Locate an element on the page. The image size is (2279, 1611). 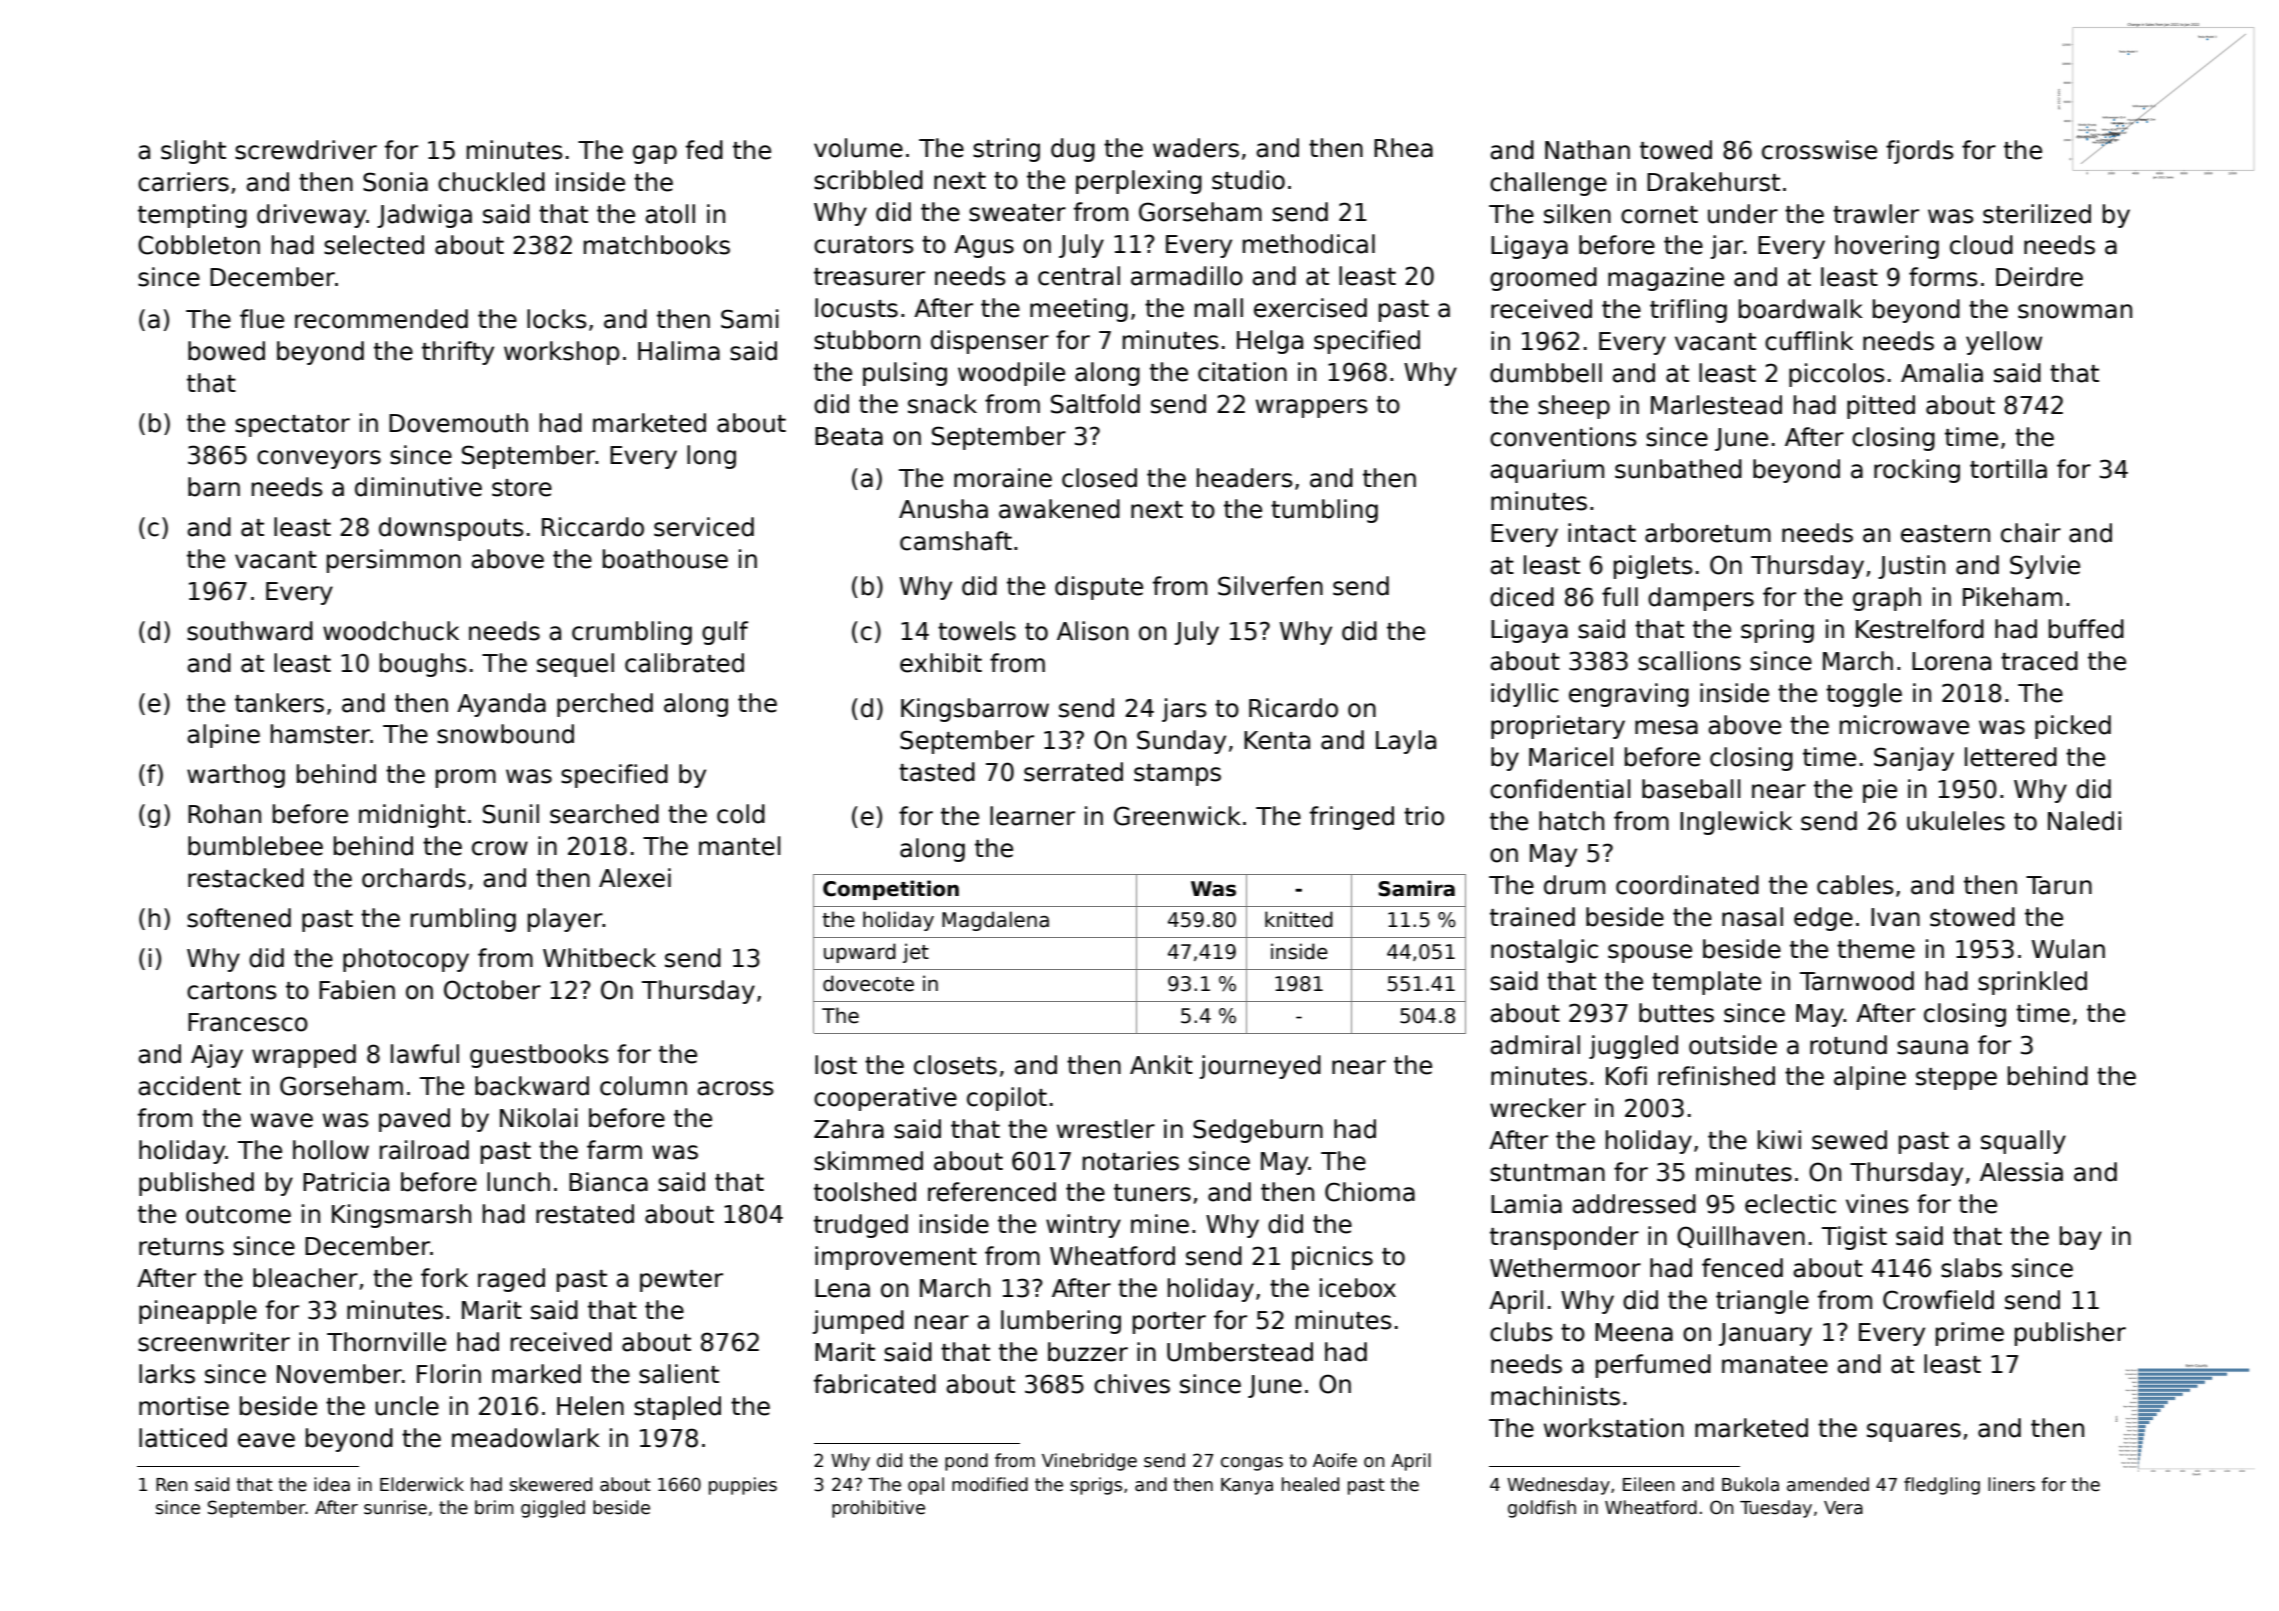
woodchuck is located at coordinates (391, 631).
